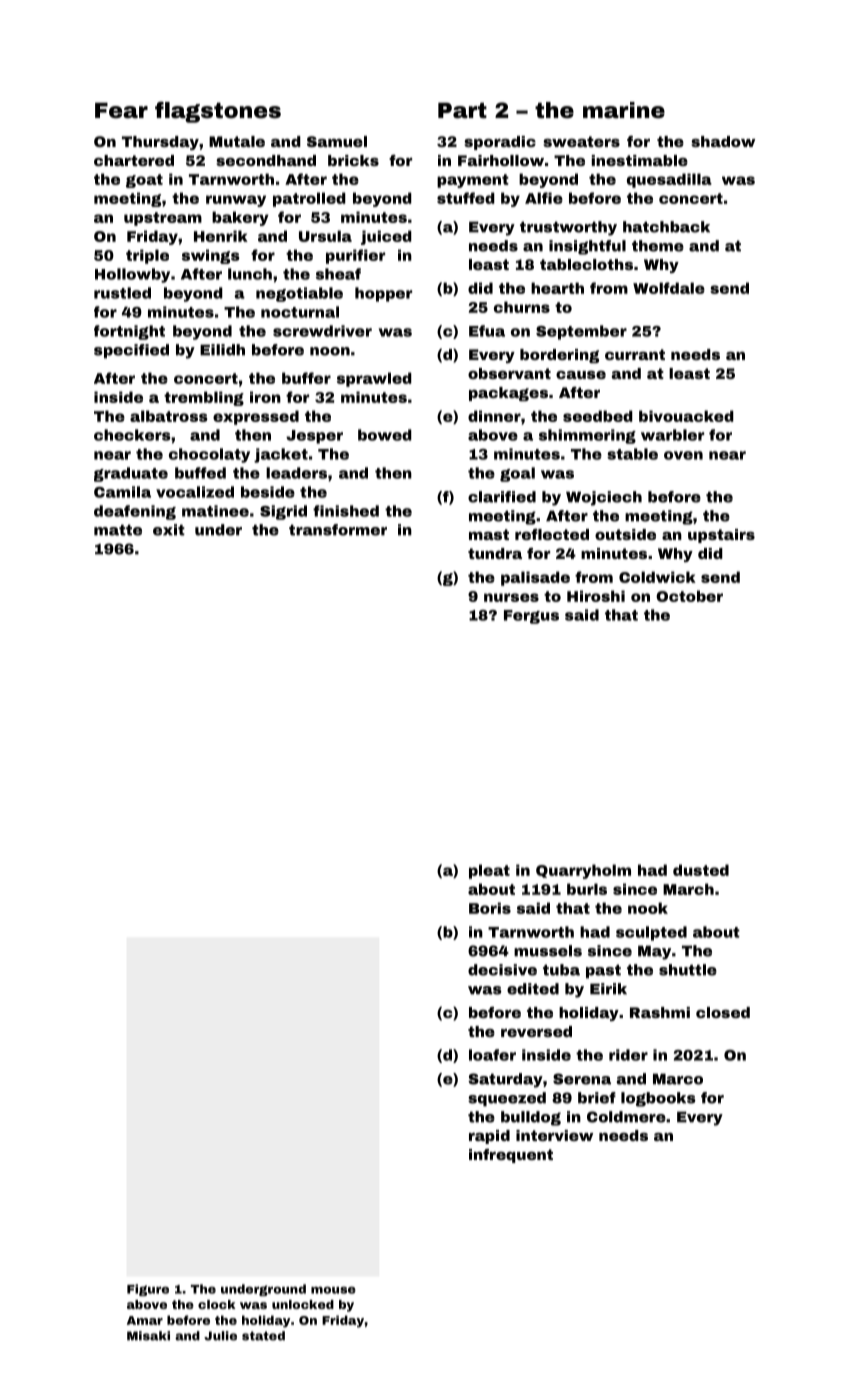  What do you see at coordinates (169, 530) in the screenshot?
I see `exit` at bounding box center [169, 530].
